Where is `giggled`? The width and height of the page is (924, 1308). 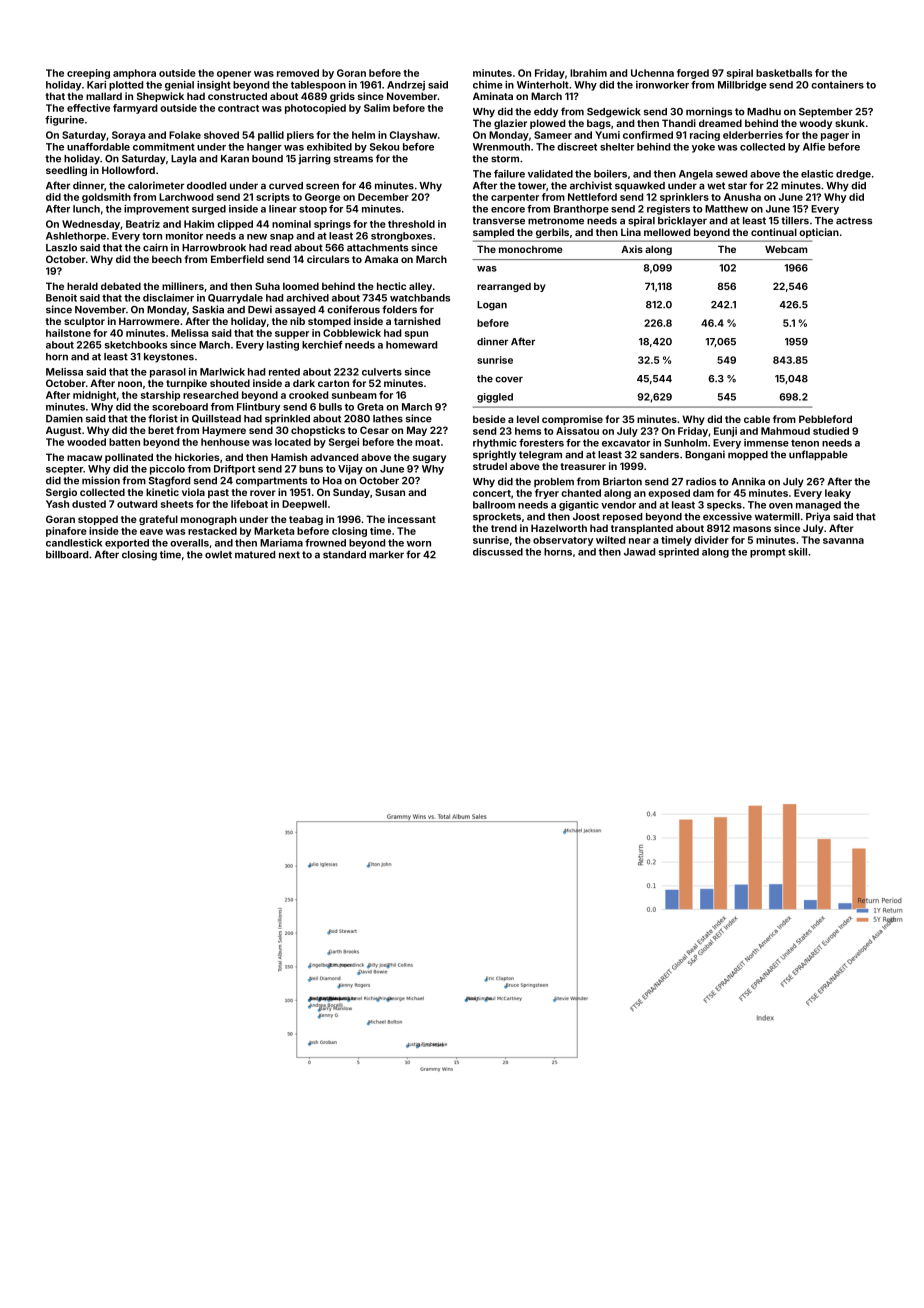 giggled is located at coordinates (495, 398).
